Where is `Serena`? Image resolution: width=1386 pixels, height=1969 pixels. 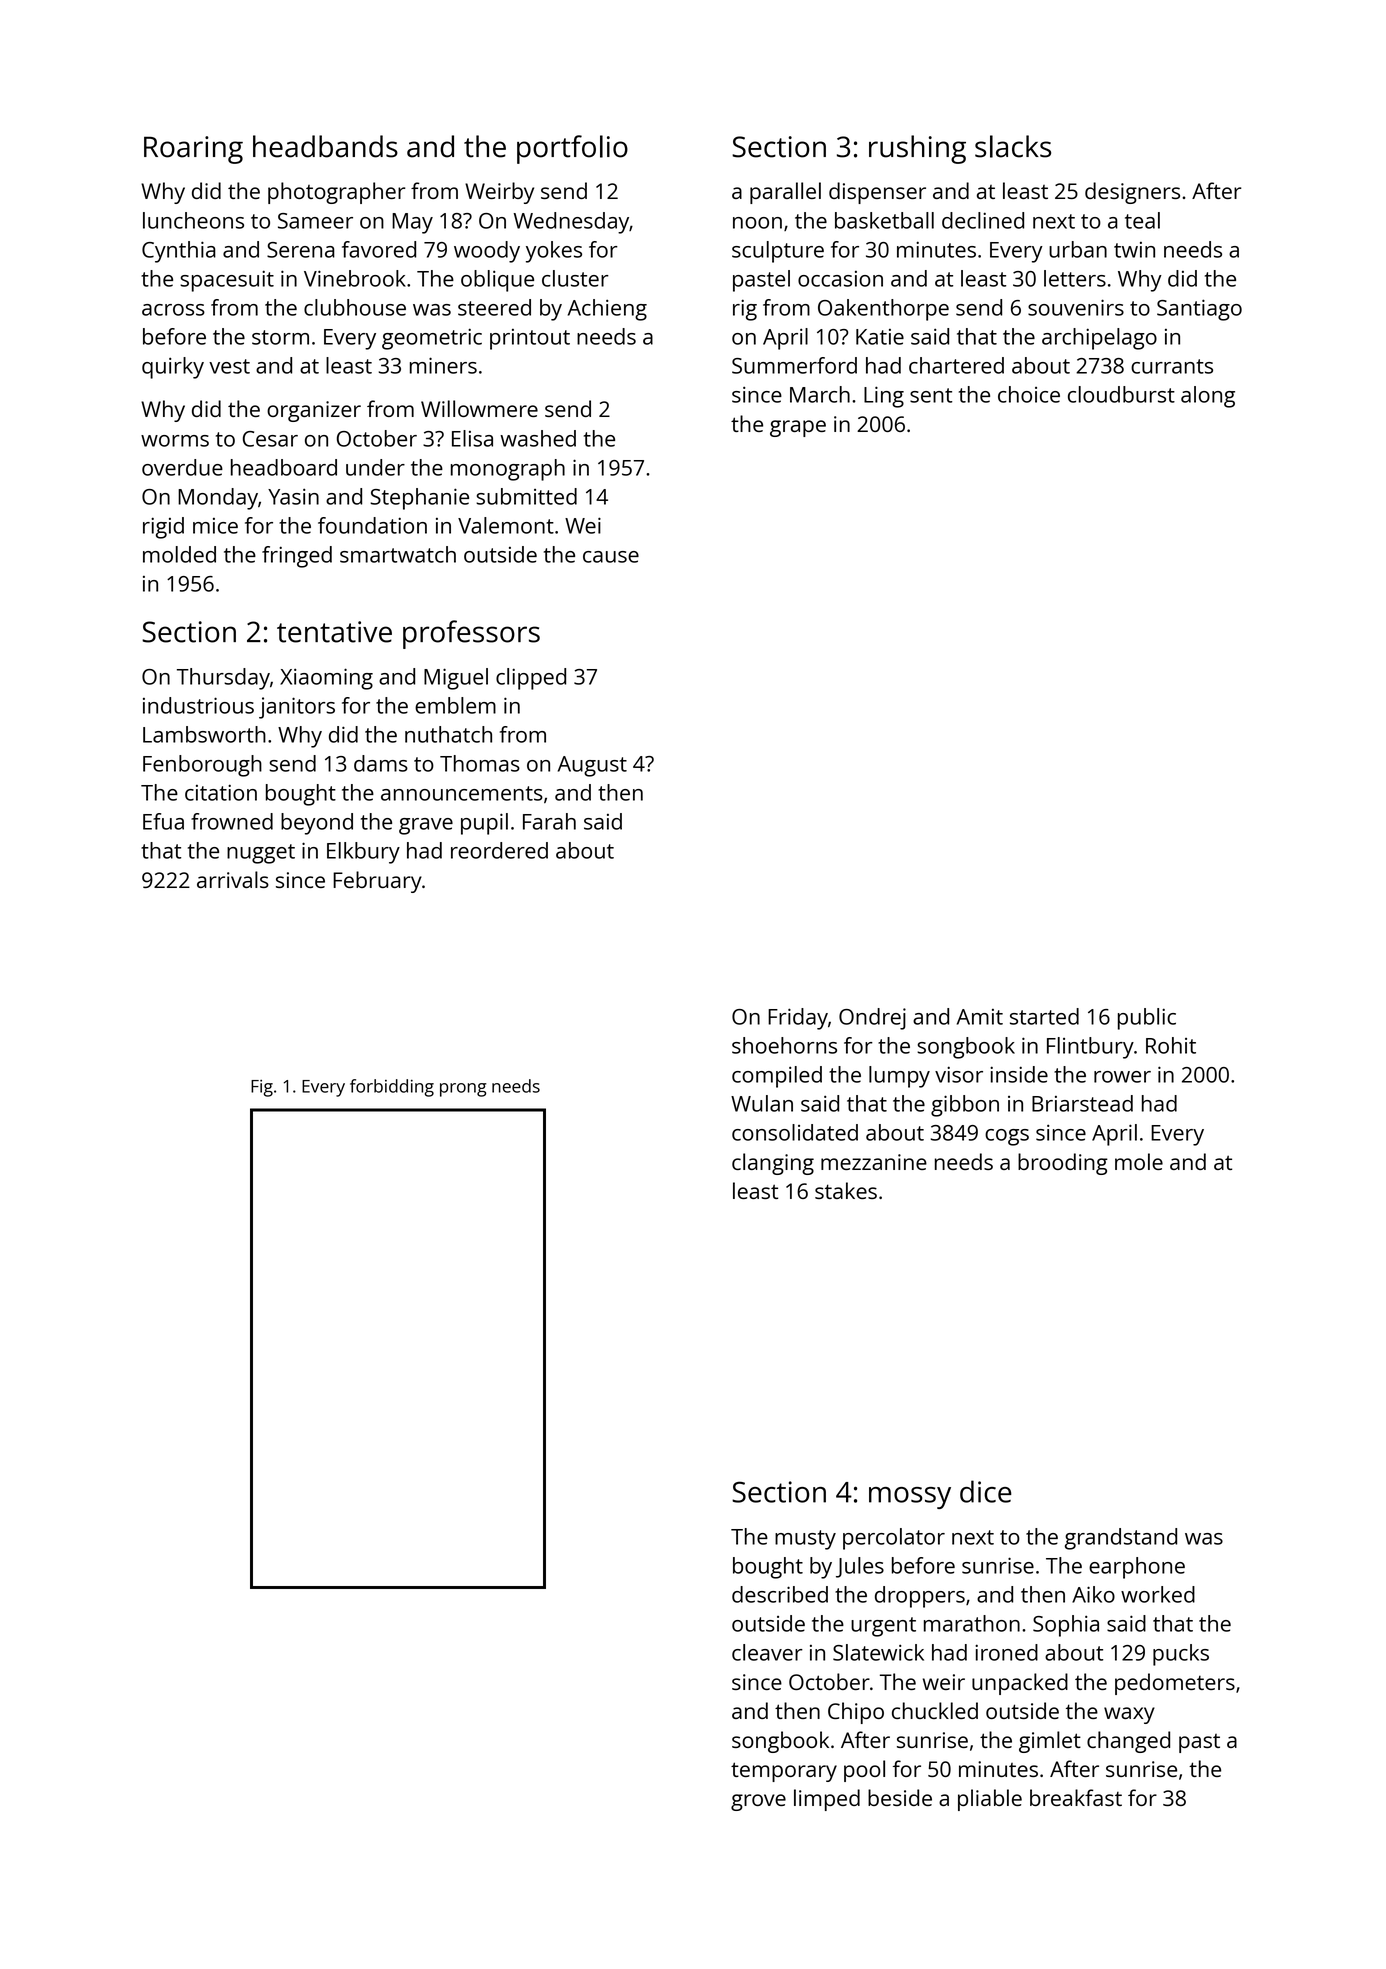
Serena is located at coordinates (301, 250).
